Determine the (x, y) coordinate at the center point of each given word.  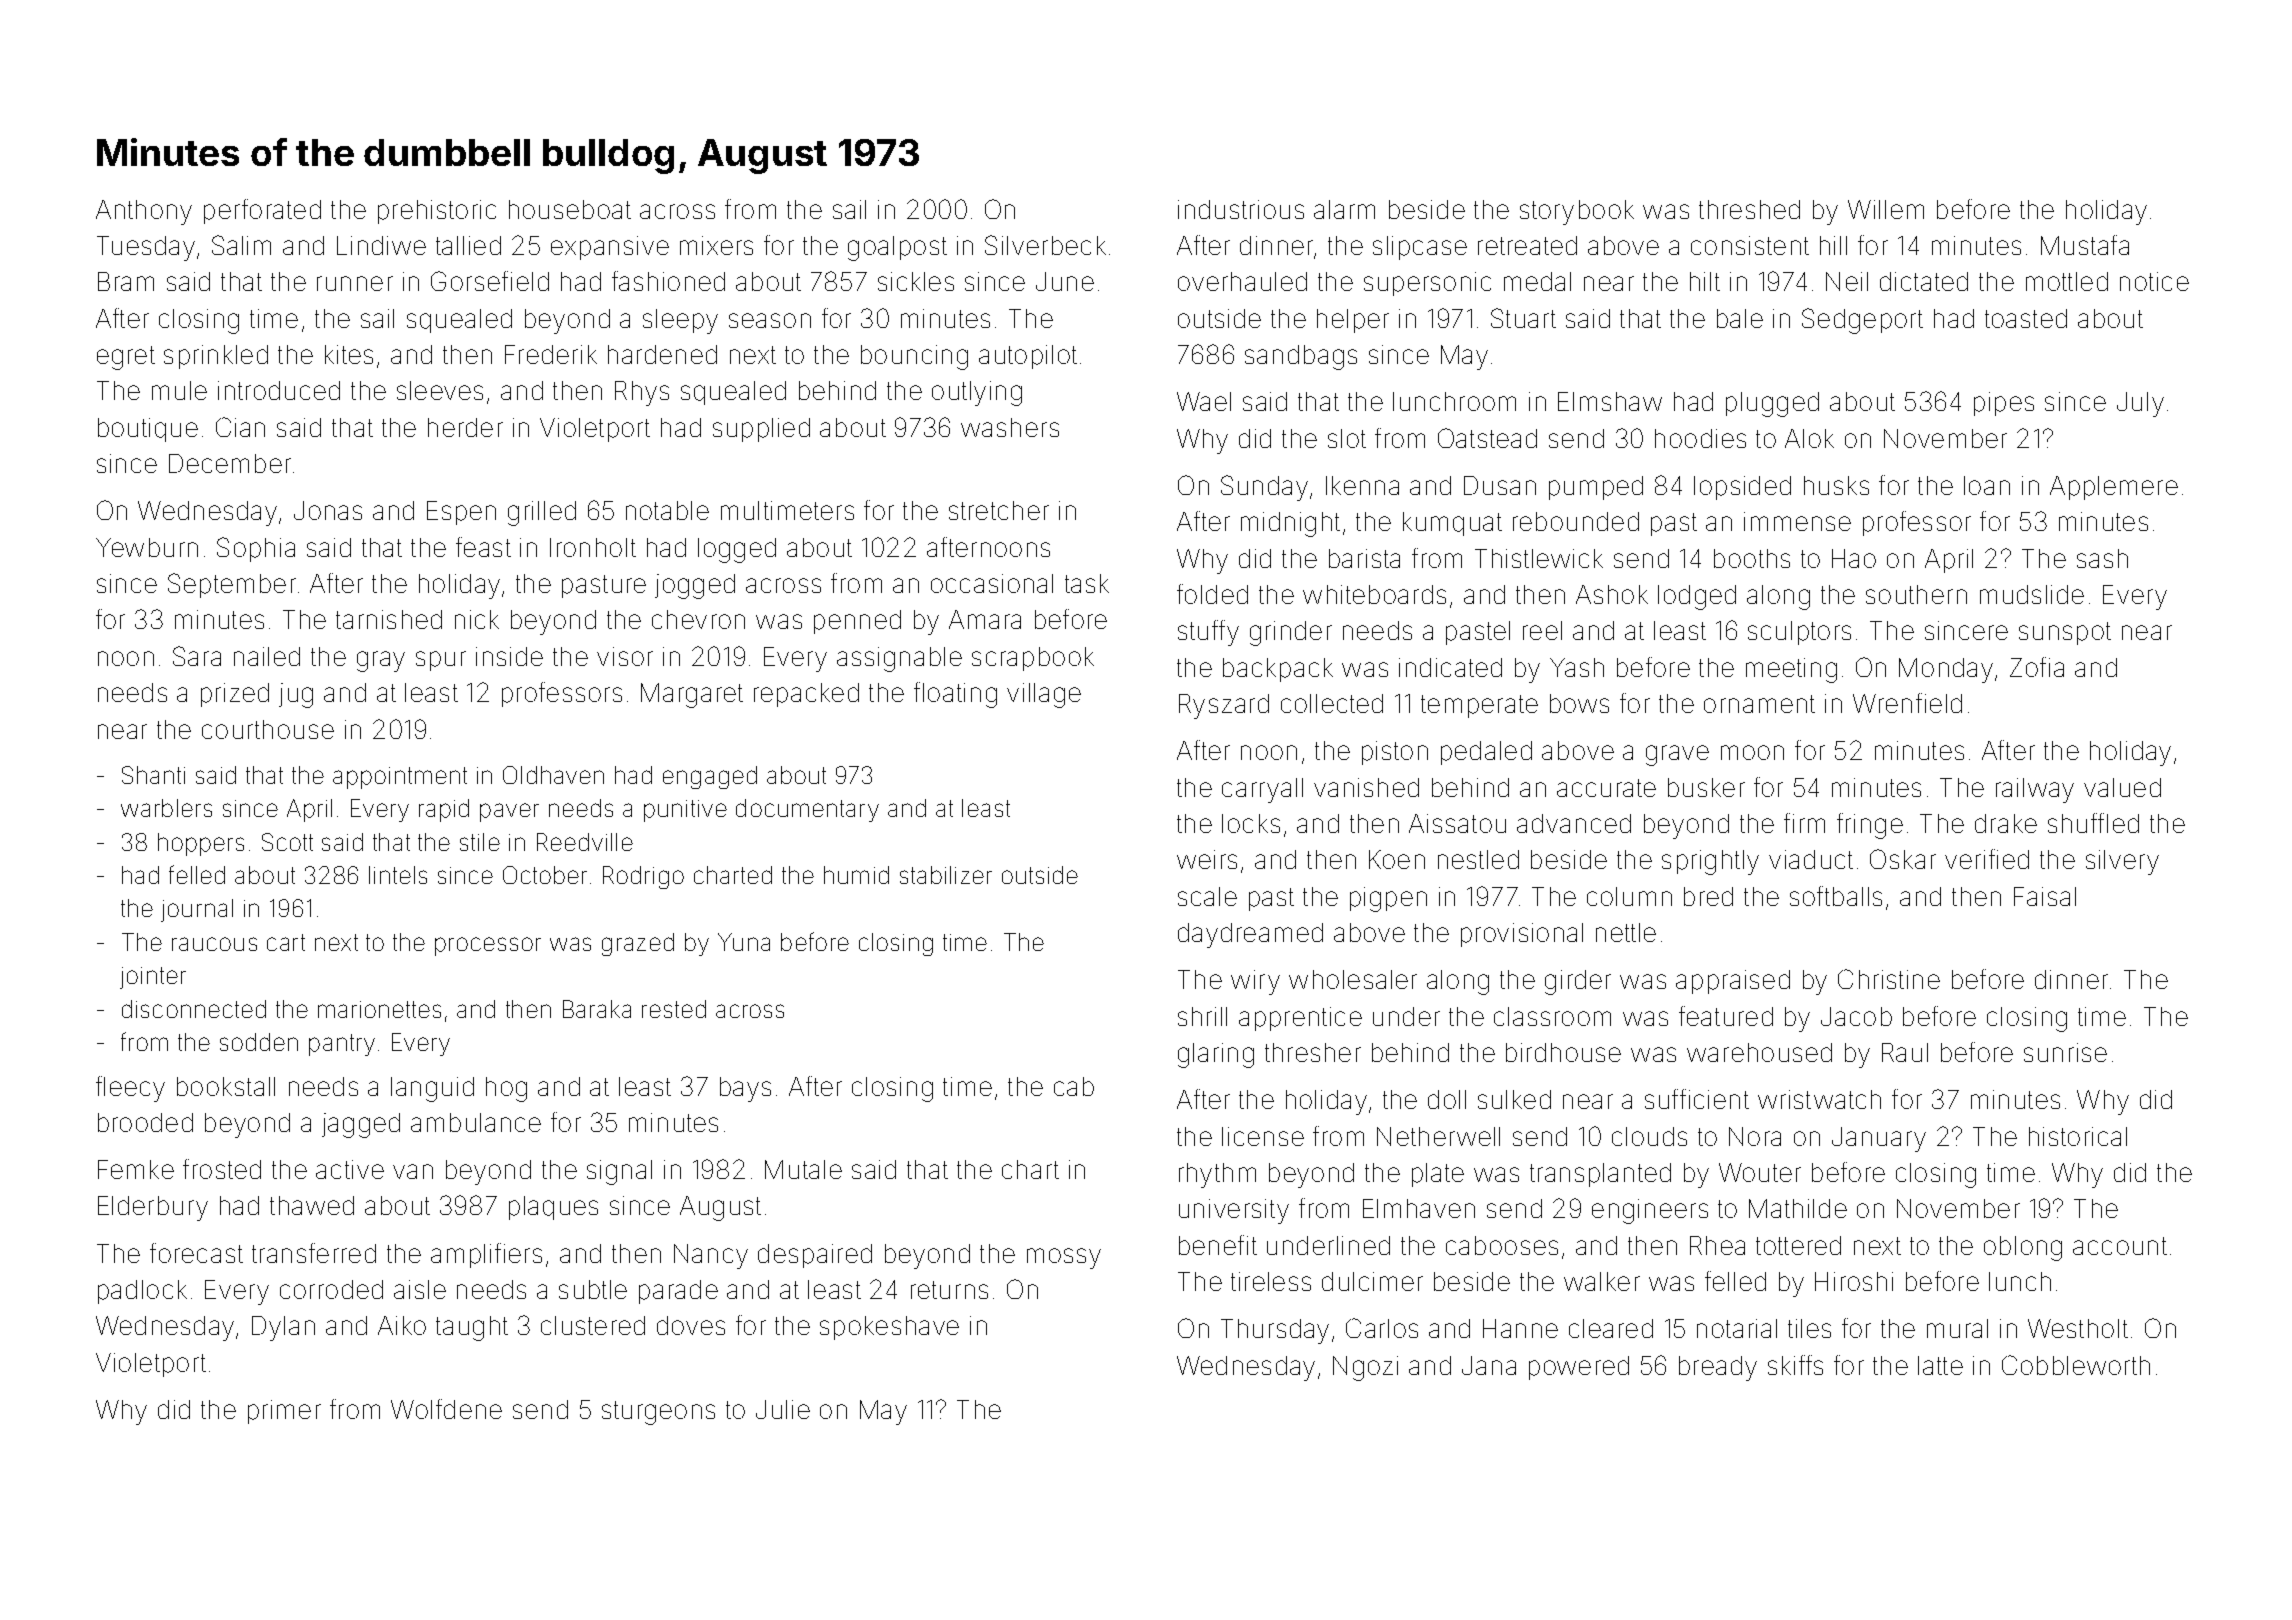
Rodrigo (643, 877)
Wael (1204, 401)
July (2140, 404)
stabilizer (946, 875)
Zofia (2037, 667)
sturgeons (658, 1413)
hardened (662, 354)
